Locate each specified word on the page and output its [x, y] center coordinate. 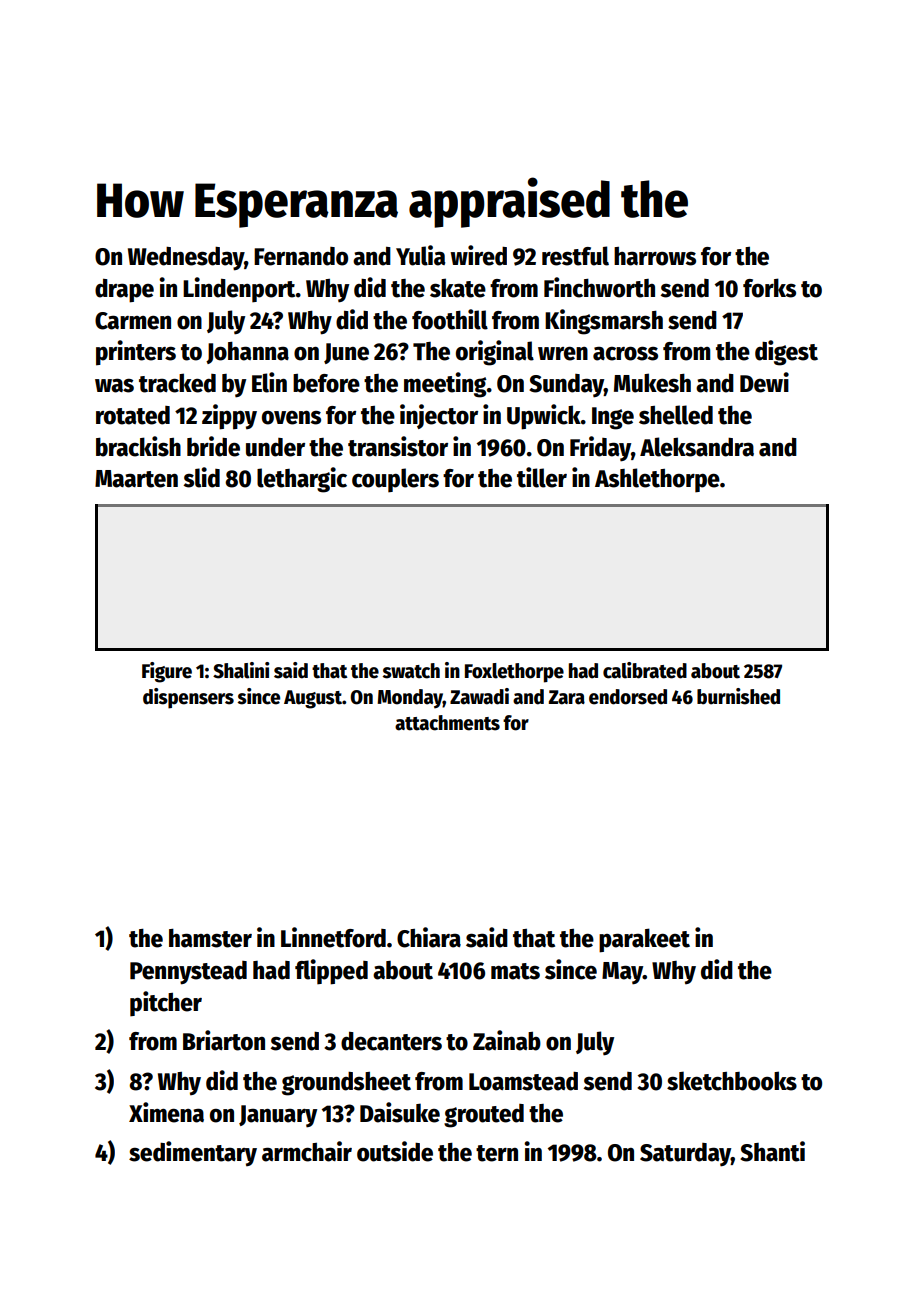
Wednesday [186, 259]
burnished [738, 696]
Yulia [420, 255]
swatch [411, 671]
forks [769, 288]
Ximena [166, 1112]
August [313, 699]
